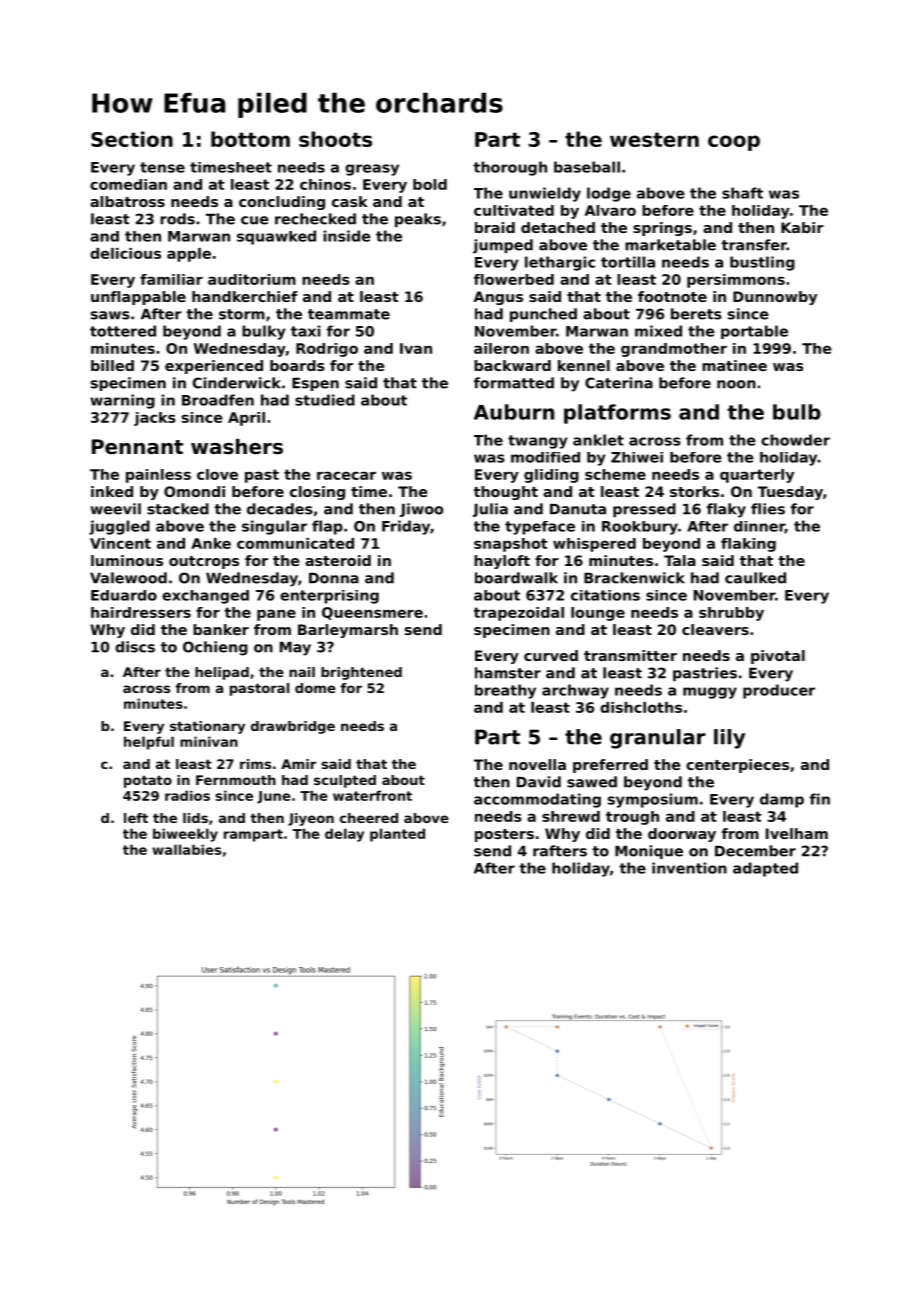  I want to click on Espen, so click(315, 384).
